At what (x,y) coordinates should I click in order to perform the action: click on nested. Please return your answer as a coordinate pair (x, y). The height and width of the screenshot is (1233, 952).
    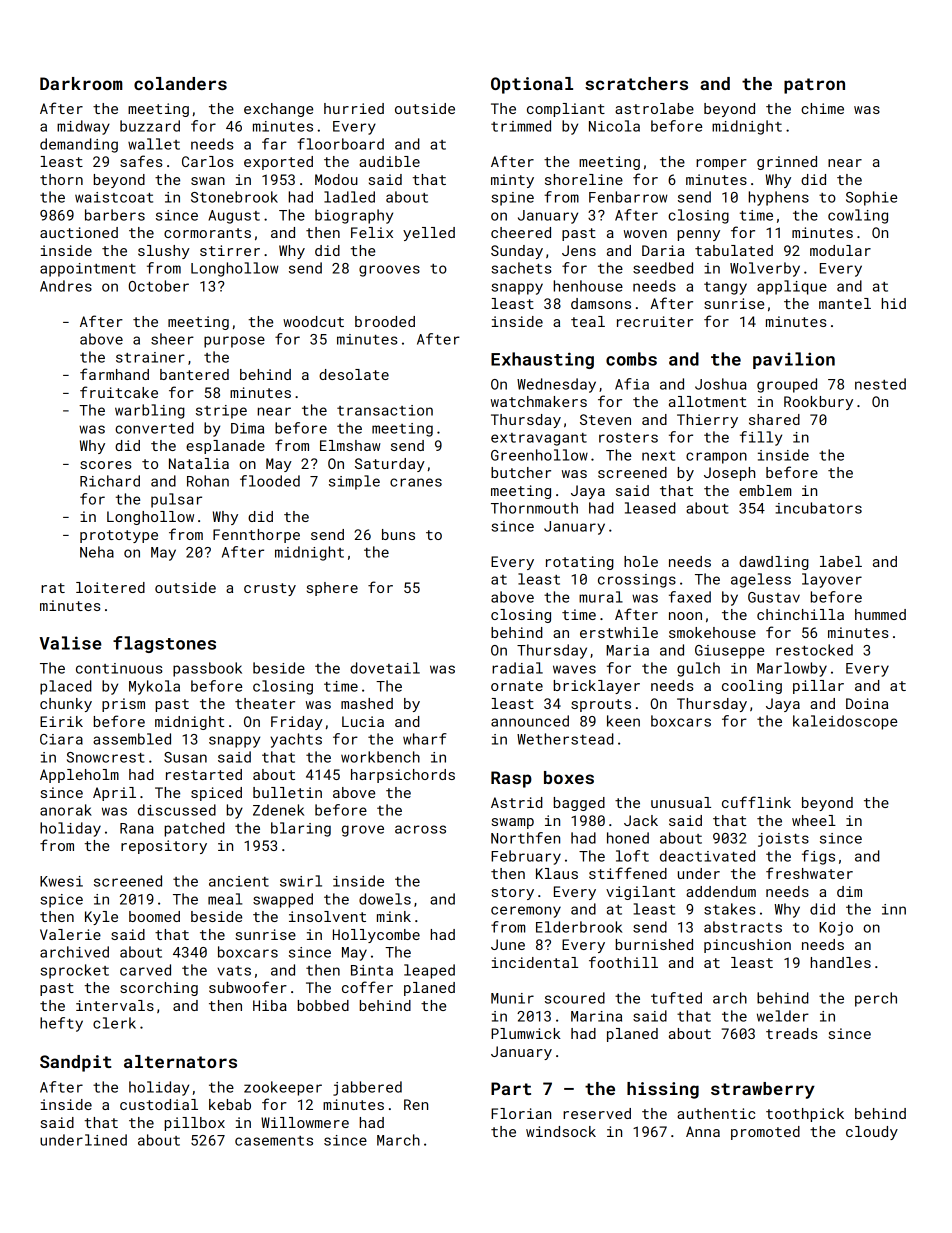
    Looking at the image, I should click on (880, 384).
